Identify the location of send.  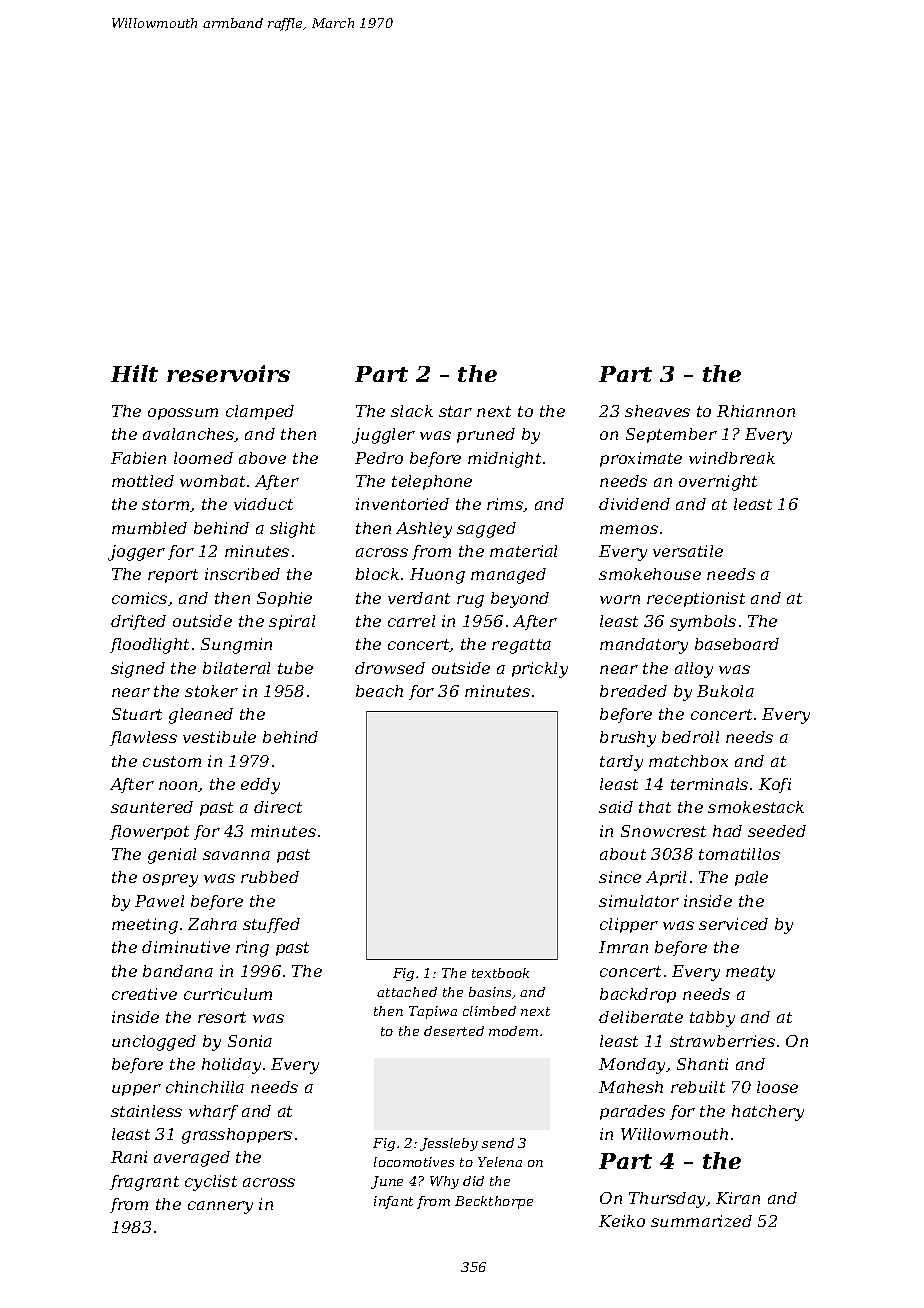
(498, 1143).
